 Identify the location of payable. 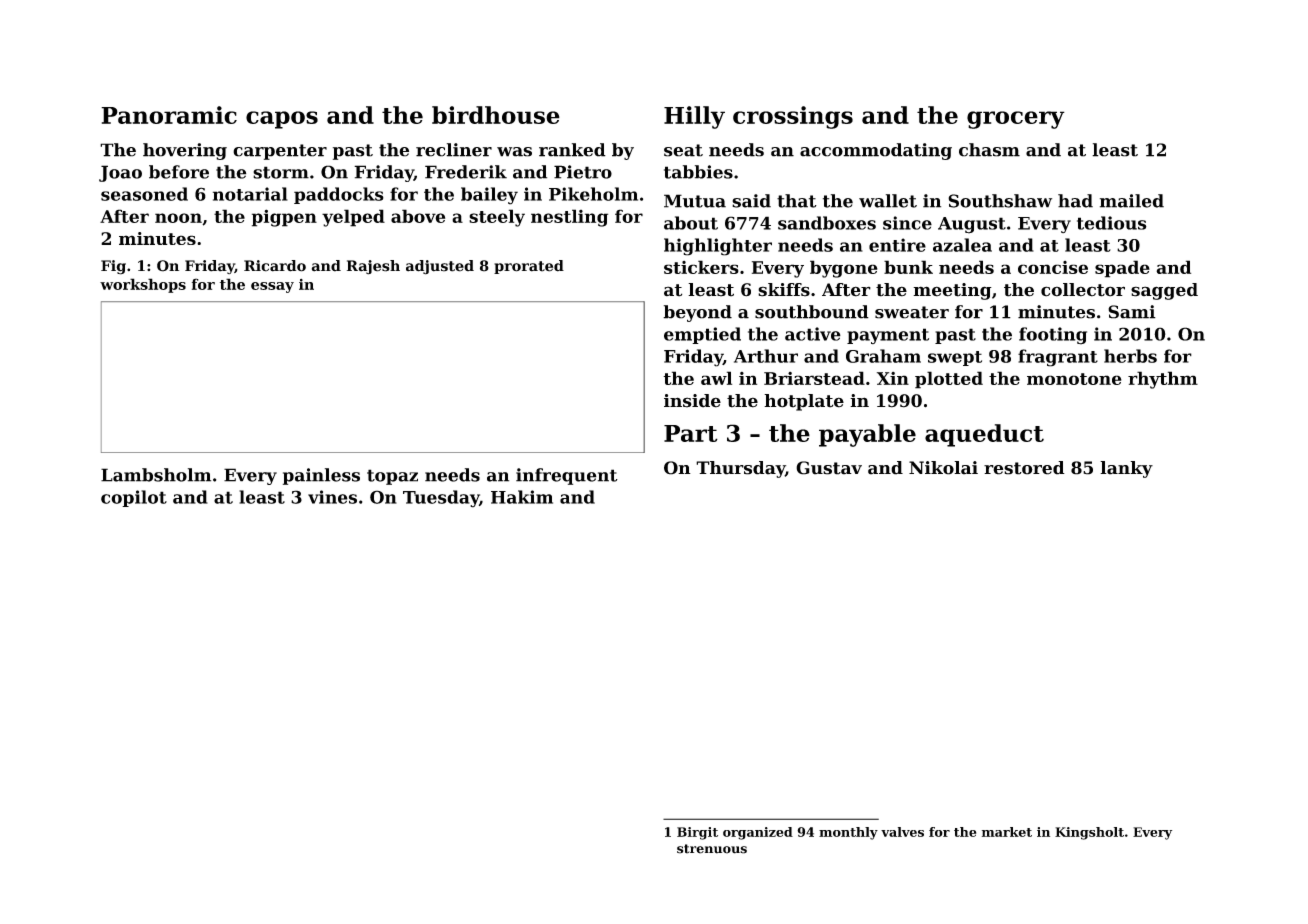
(867, 435).
